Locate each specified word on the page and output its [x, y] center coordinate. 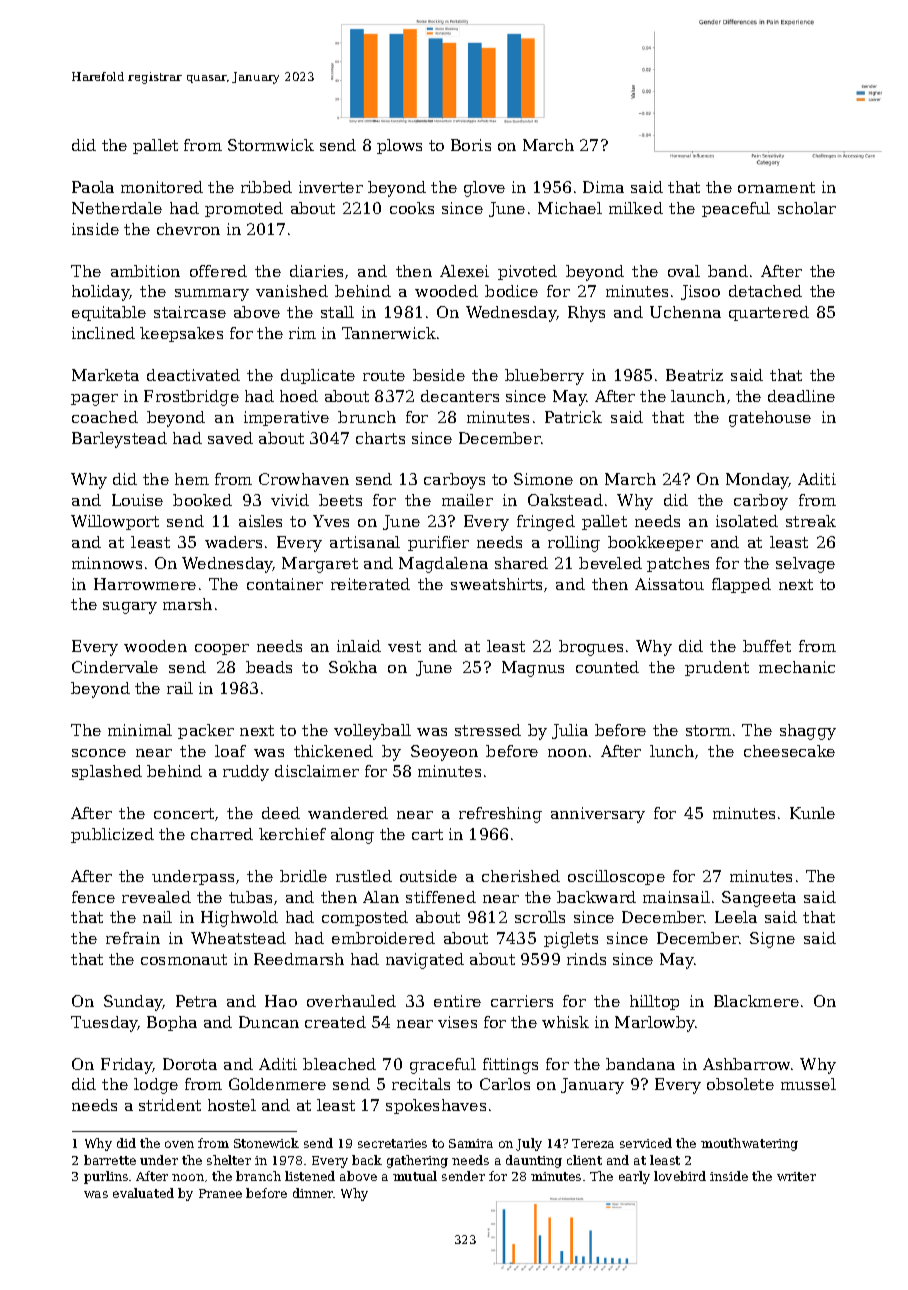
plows [399, 146]
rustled [364, 876]
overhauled [351, 1001]
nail [157, 917]
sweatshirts [496, 584]
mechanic [797, 667]
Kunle [812, 813]
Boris [471, 145]
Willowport [115, 522]
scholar [807, 208]
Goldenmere [277, 1084]
